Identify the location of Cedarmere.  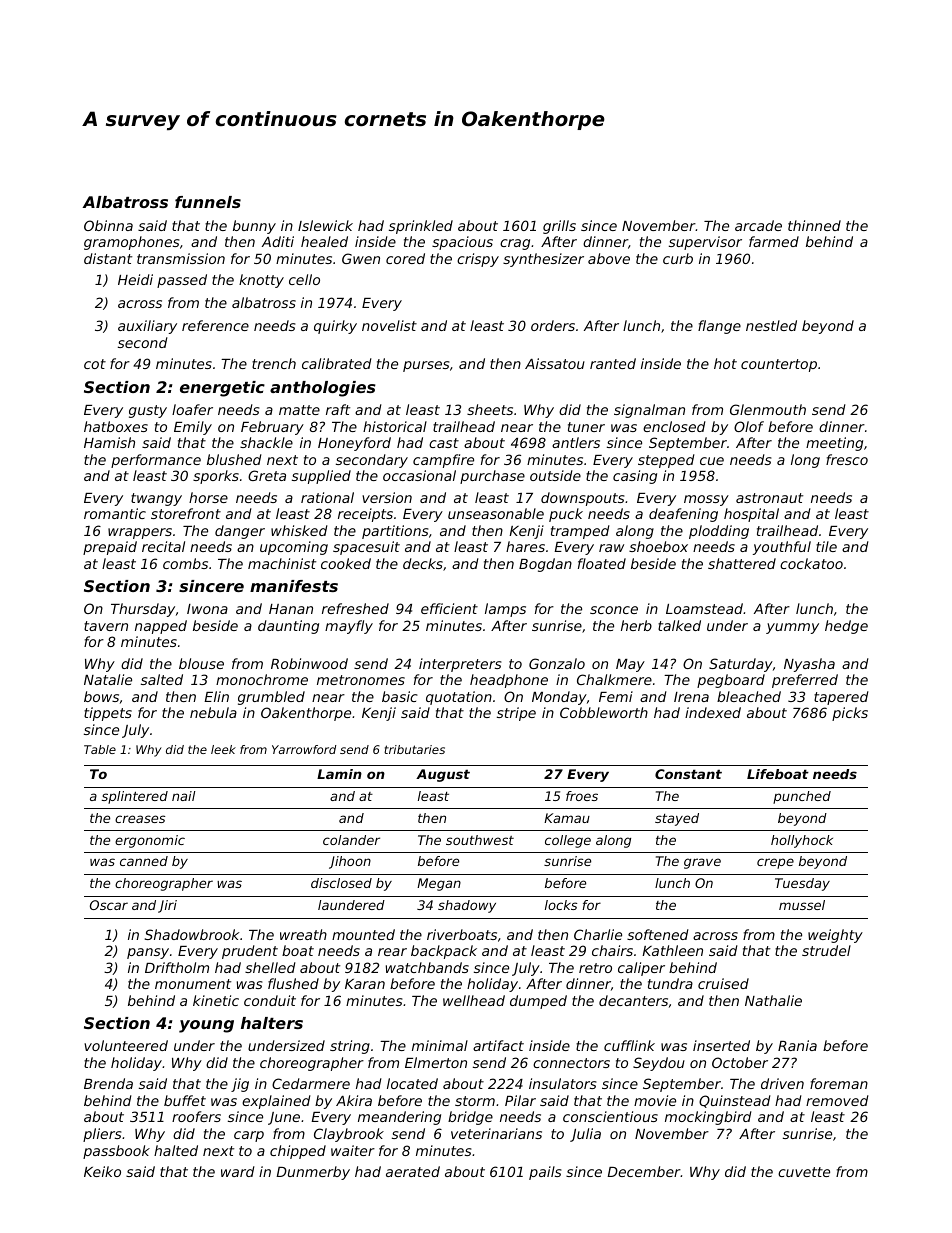
(311, 1083).
